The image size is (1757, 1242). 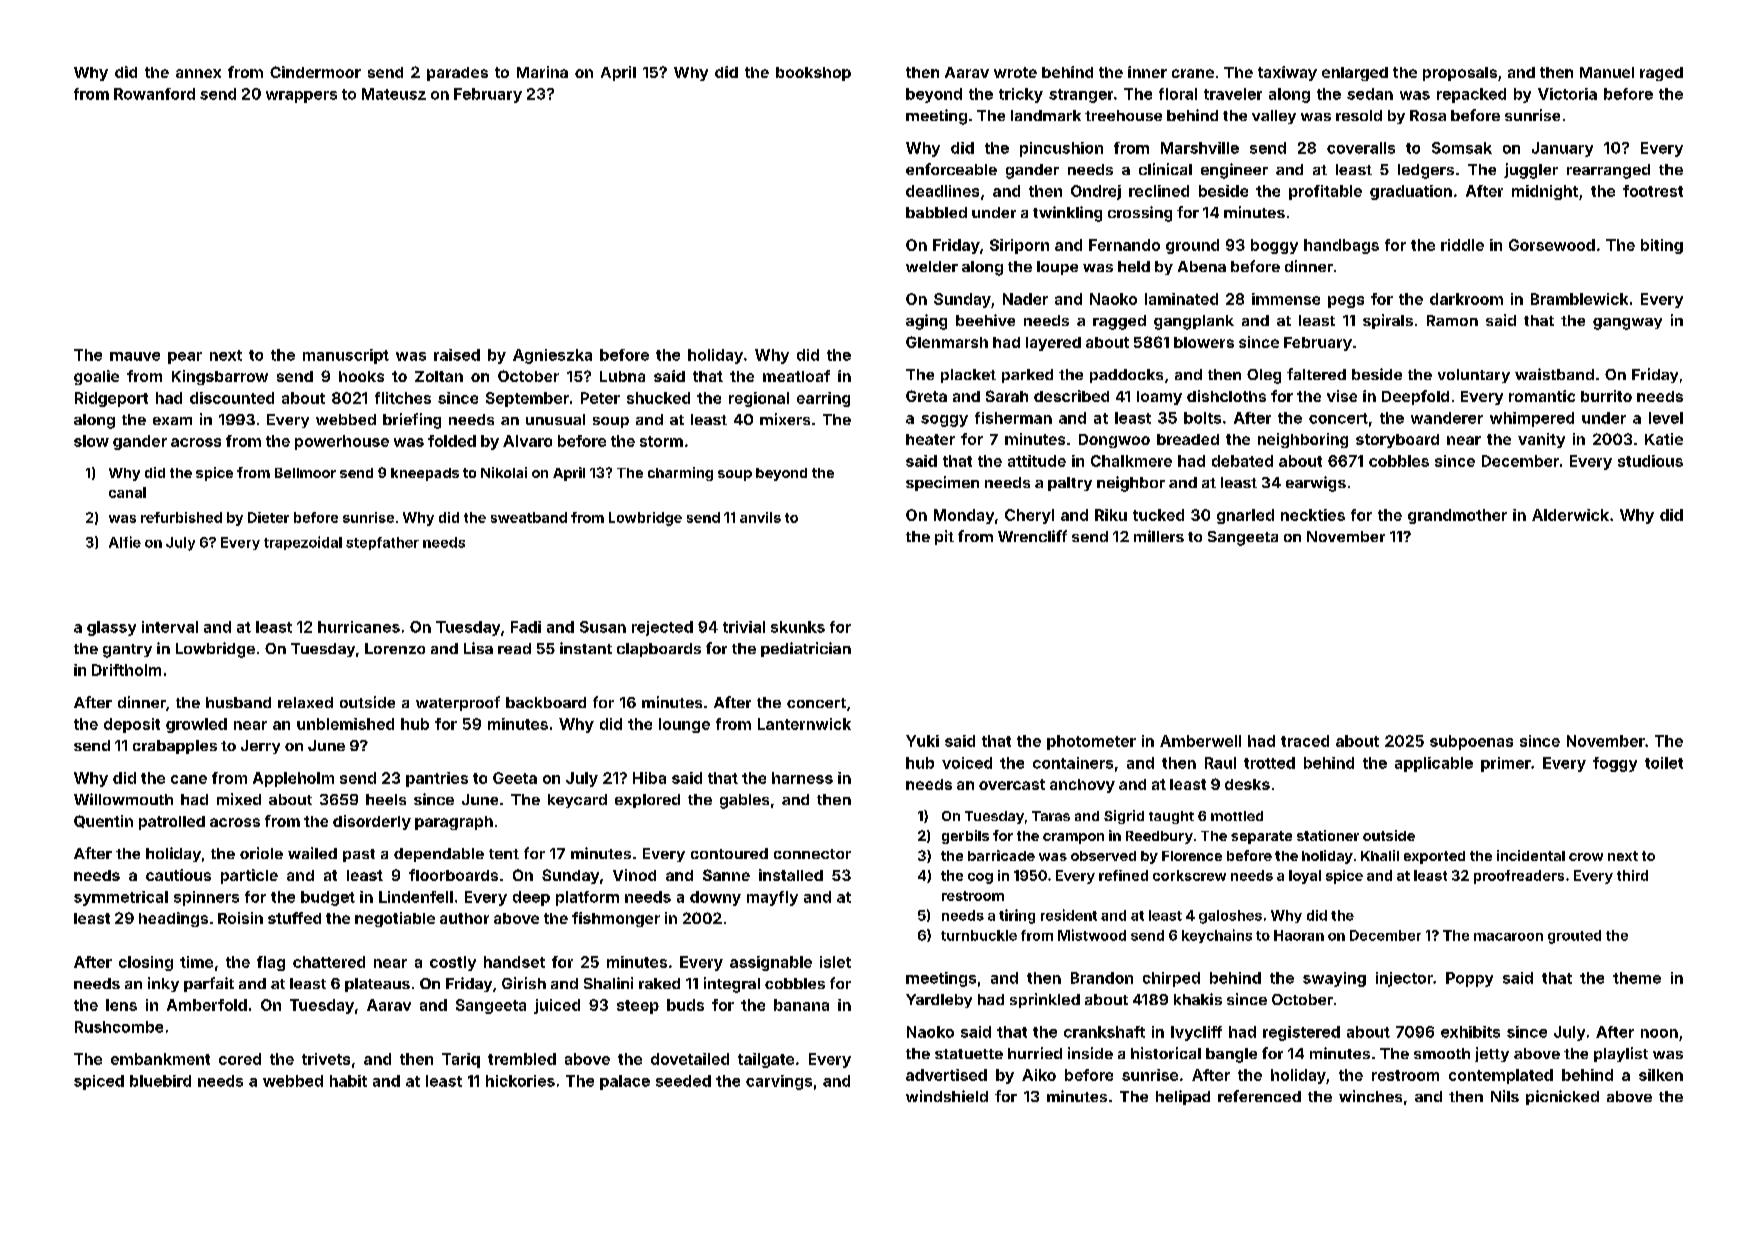 I want to click on charming, so click(x=680, y=474).
